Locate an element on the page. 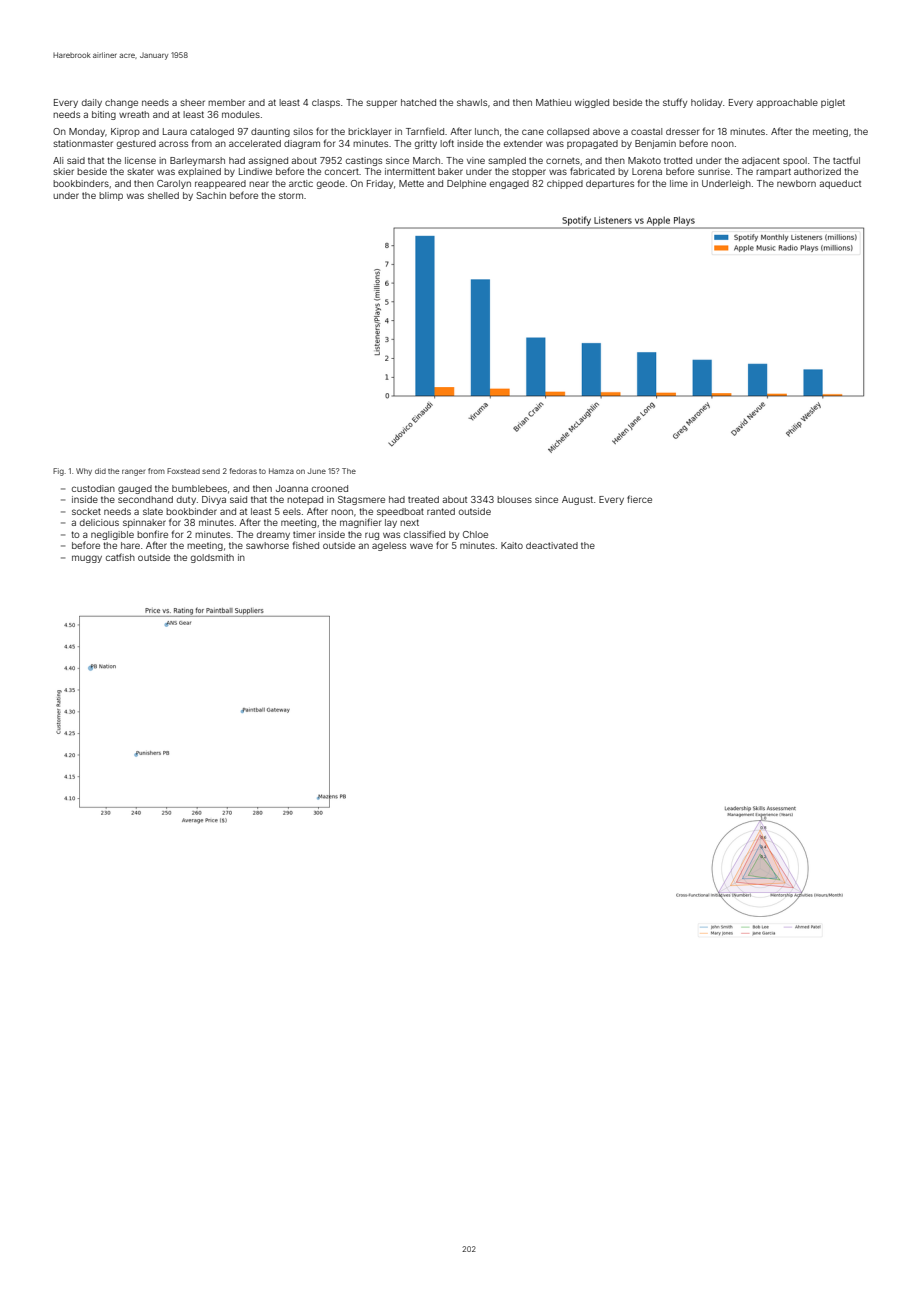 This page has height=1308, width=924. delicious is located at coordinates (99, 522).
